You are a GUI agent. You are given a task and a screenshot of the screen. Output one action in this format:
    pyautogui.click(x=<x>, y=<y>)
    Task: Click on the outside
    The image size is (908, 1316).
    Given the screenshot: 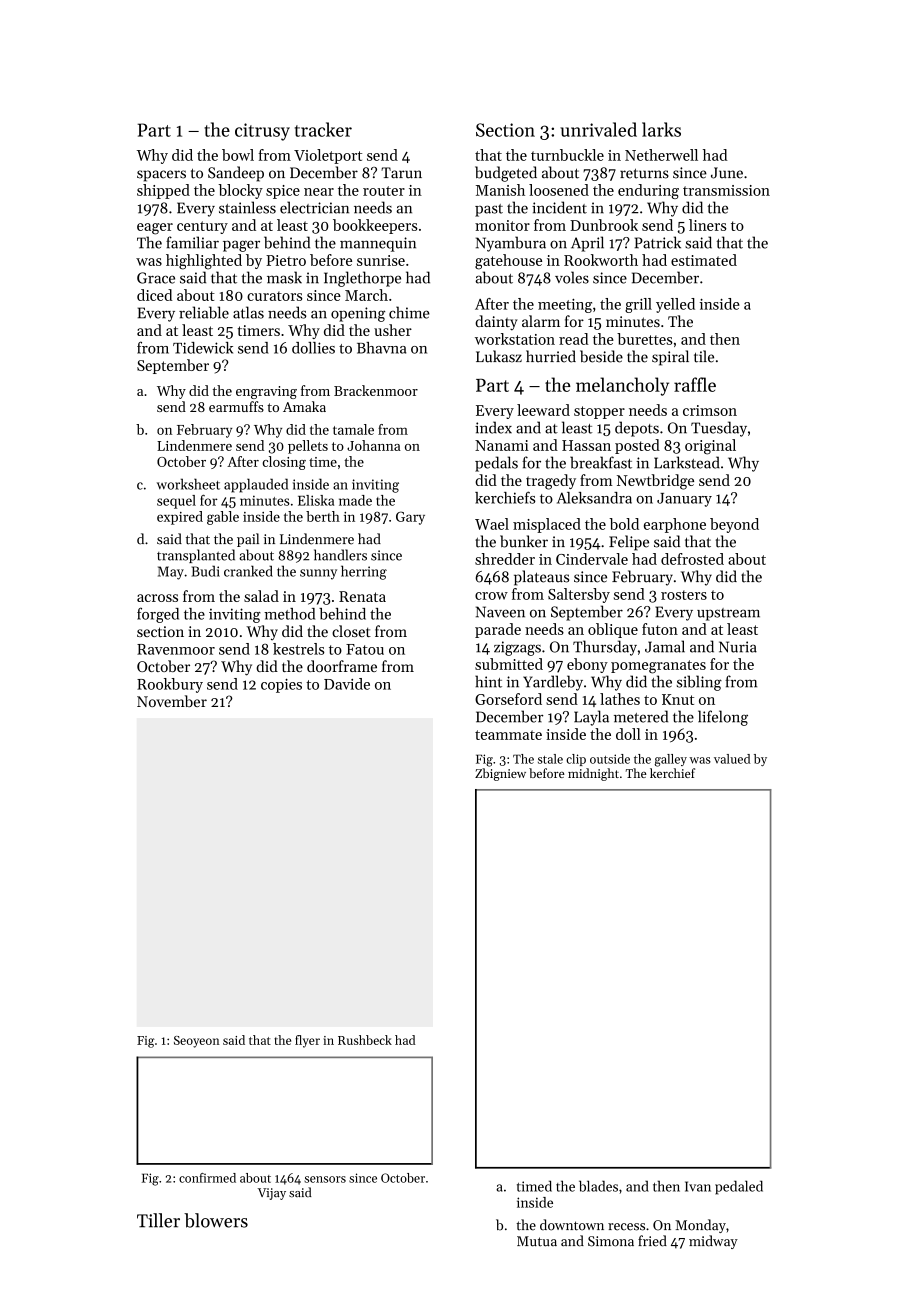 What is the action you would take?
    pyautogui.click(x=610, y=759)
